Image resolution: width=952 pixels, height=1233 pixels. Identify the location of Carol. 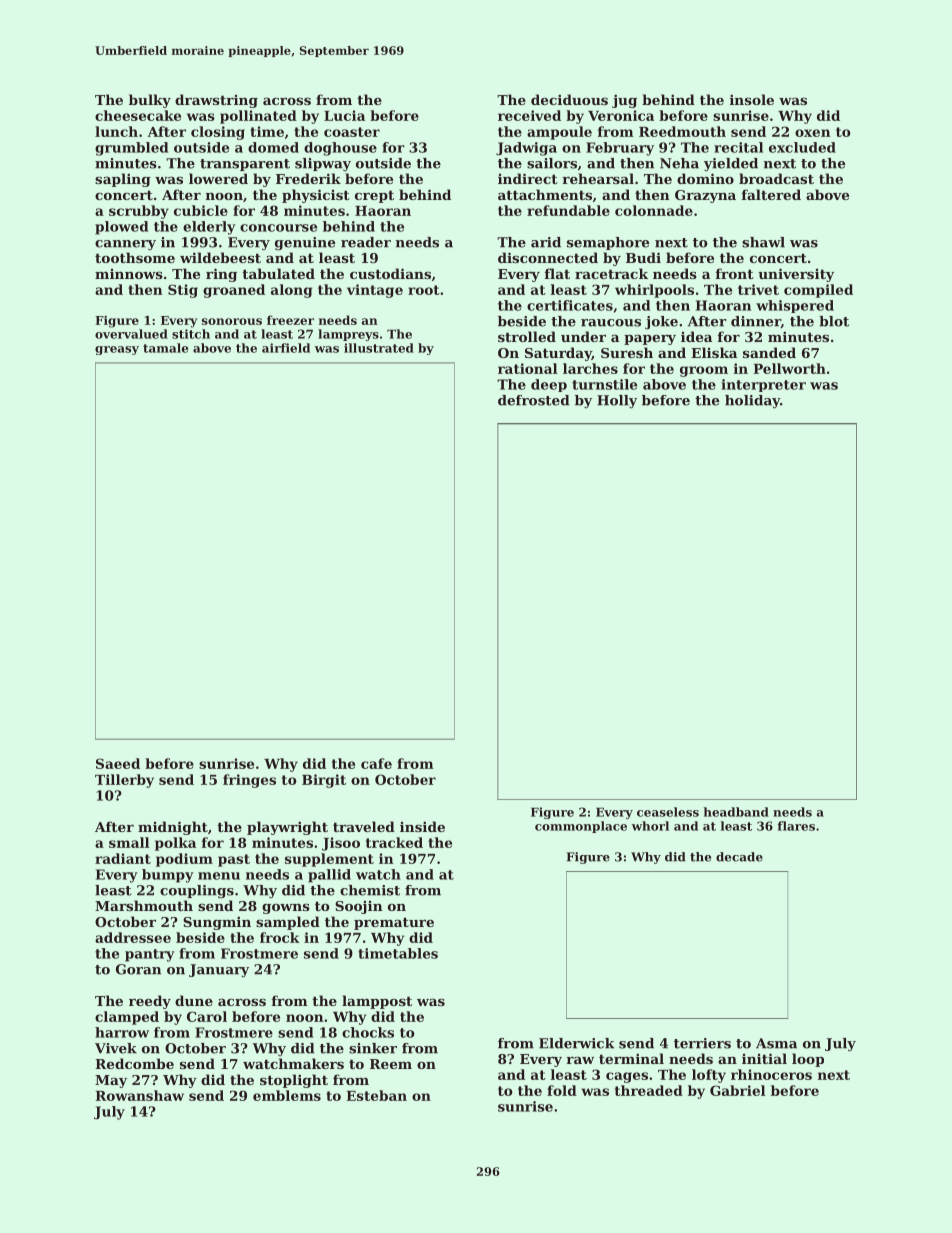
(207, 1016).
